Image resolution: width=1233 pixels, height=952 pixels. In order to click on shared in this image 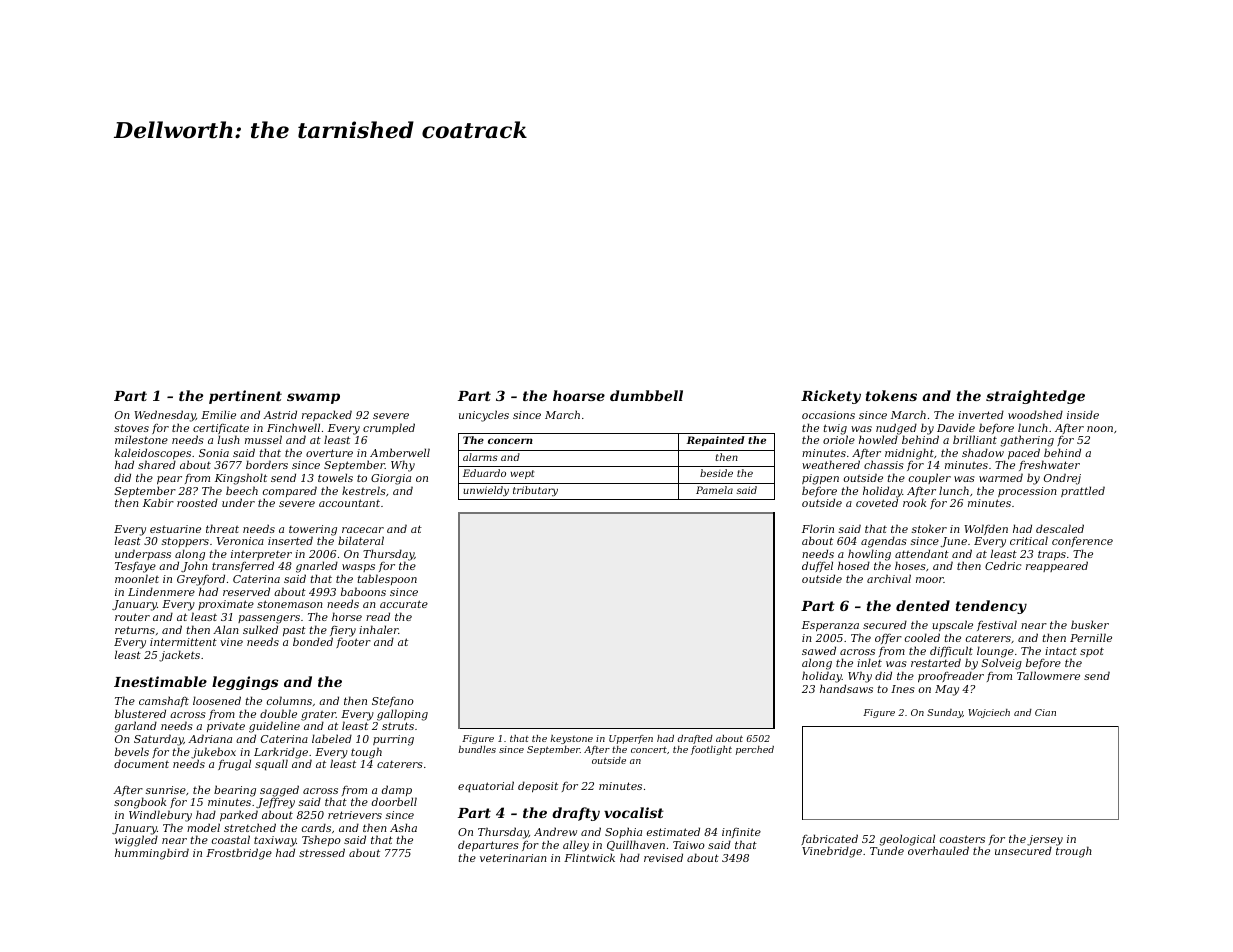, I will do `click(157, 465)`.
